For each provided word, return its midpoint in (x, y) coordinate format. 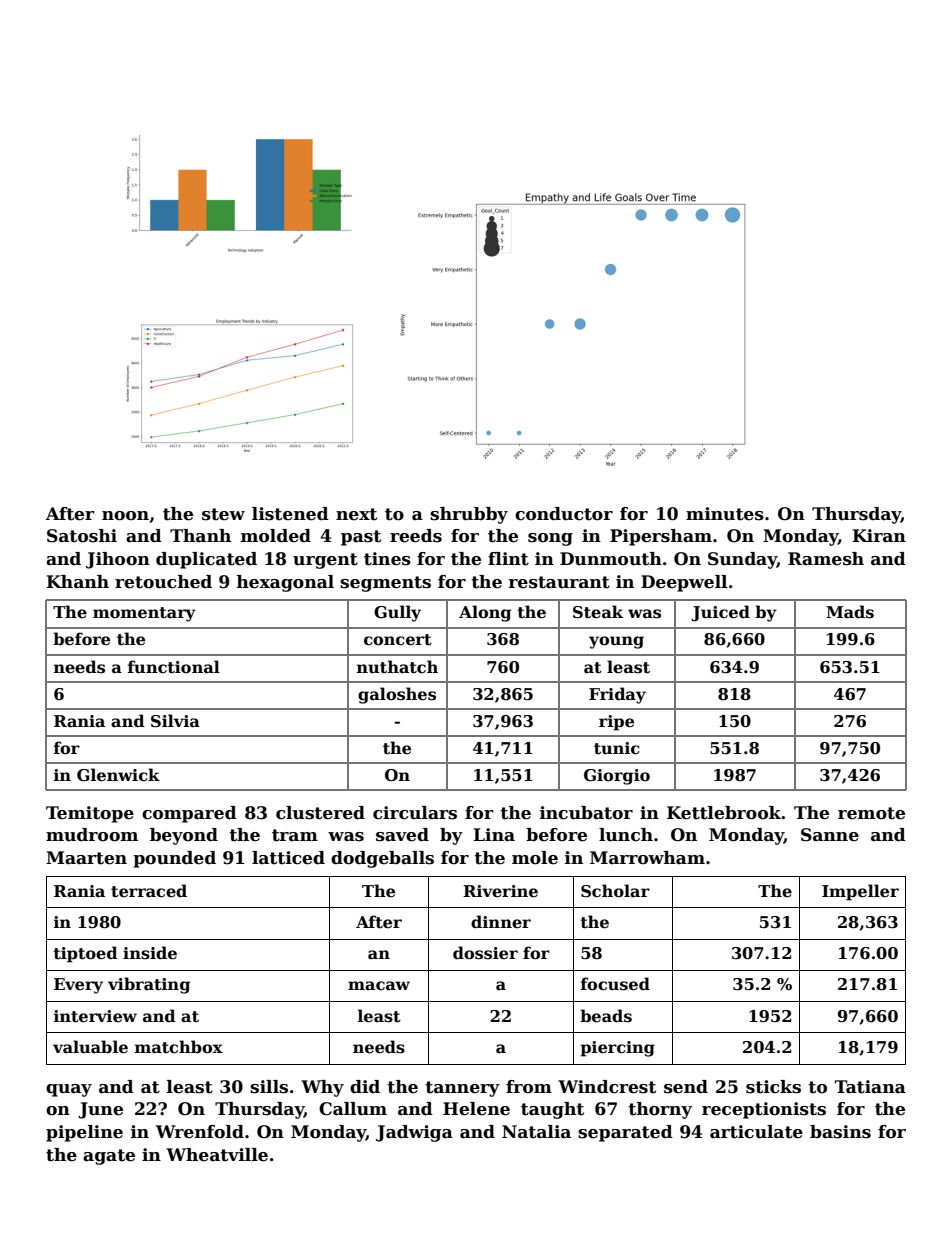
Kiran (879, 536)
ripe (616, 723)
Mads (850, 612)
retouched (163, 582)
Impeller (860, 892)
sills (269, 1087)
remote (871, 813)
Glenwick (118, 775)
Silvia (175, 720)
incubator (586, 813)
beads (606, 1016)
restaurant (559, 582)
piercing (617, 1049)
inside (150, 953)
